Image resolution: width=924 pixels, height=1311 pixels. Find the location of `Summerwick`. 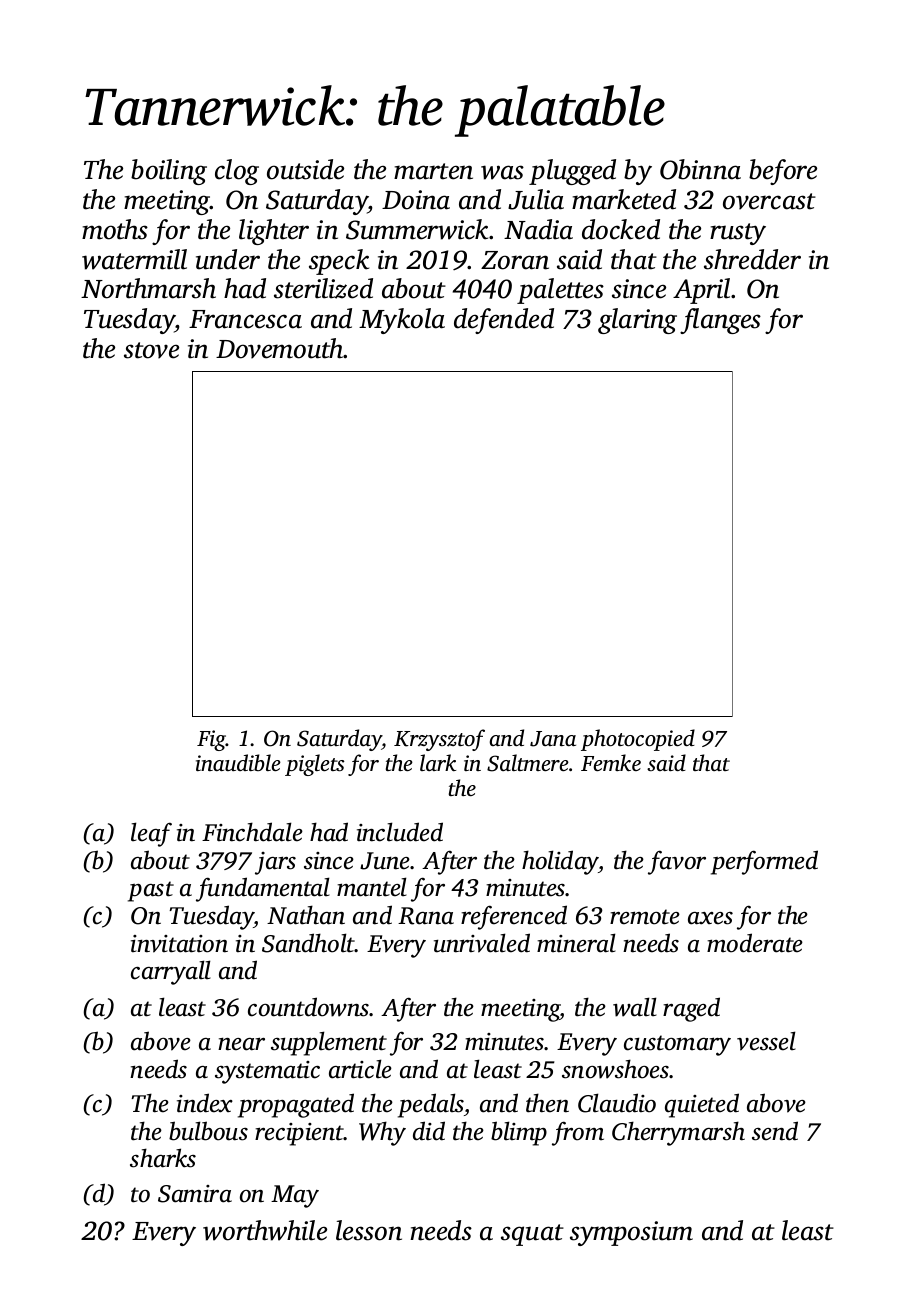

Summerwick is located at coordinates (418, 229).
